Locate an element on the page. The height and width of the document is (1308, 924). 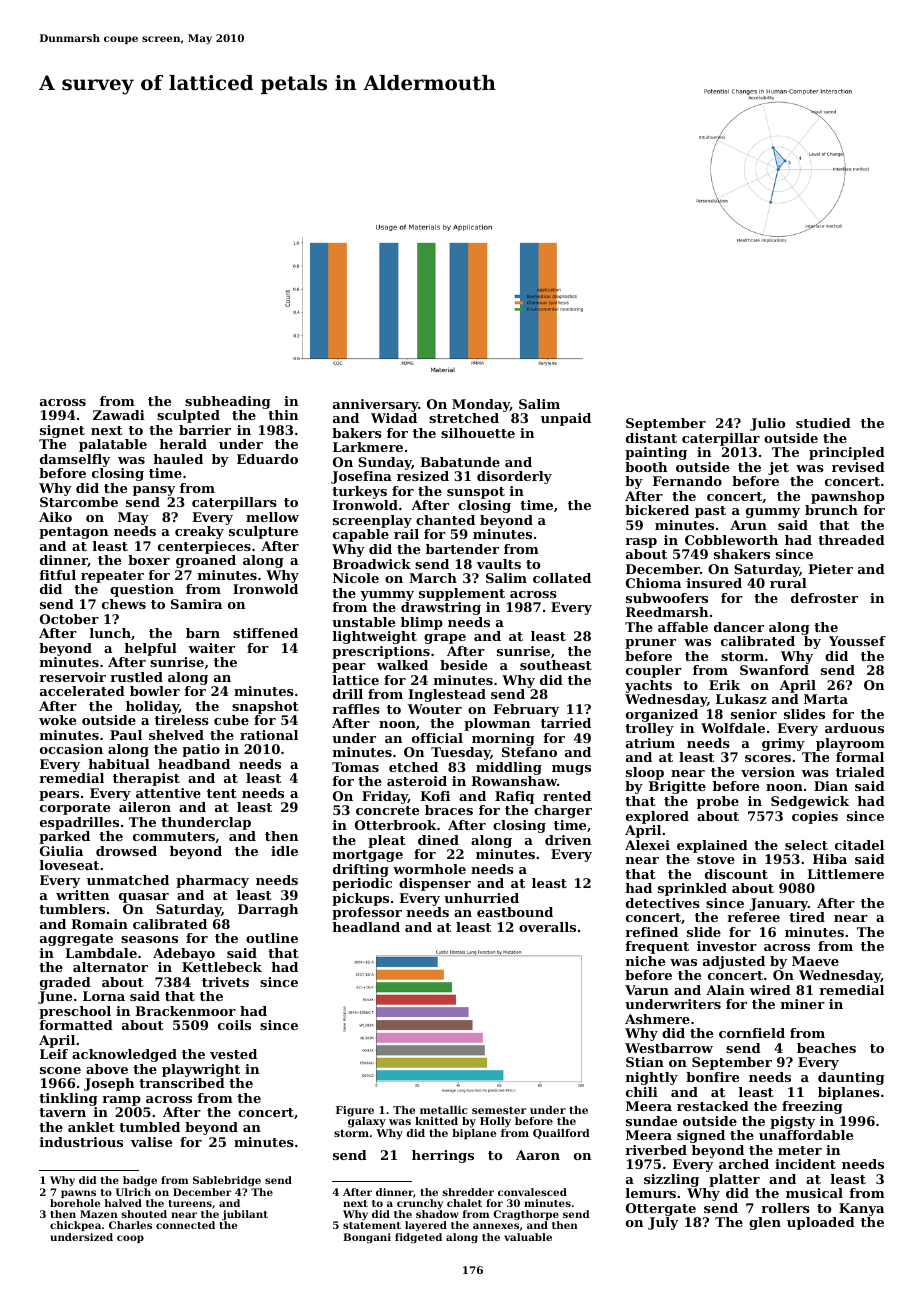
transcribed is located at coordinates (182, 1083).
